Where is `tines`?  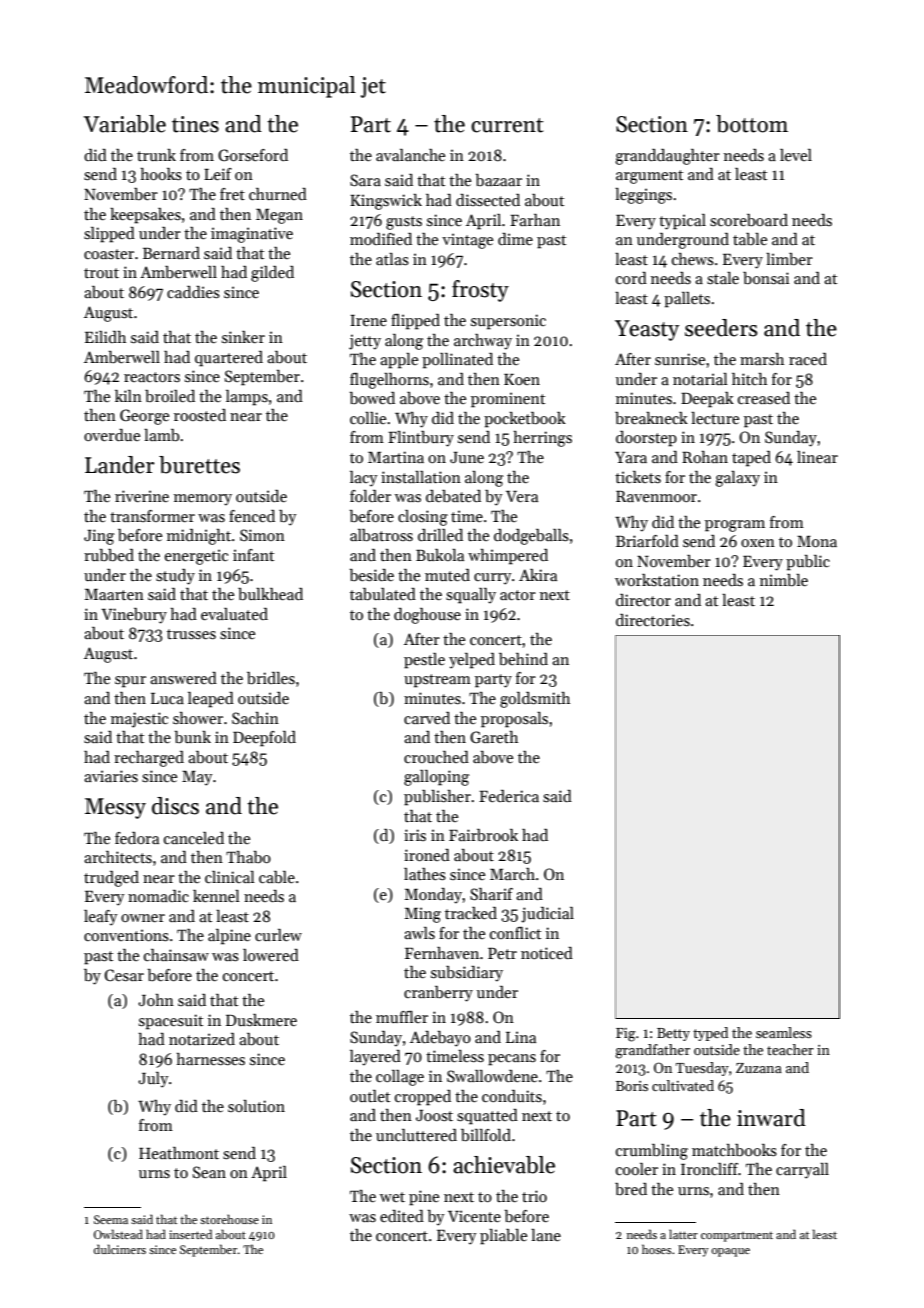 tines is located at coordinates (195, 124).
